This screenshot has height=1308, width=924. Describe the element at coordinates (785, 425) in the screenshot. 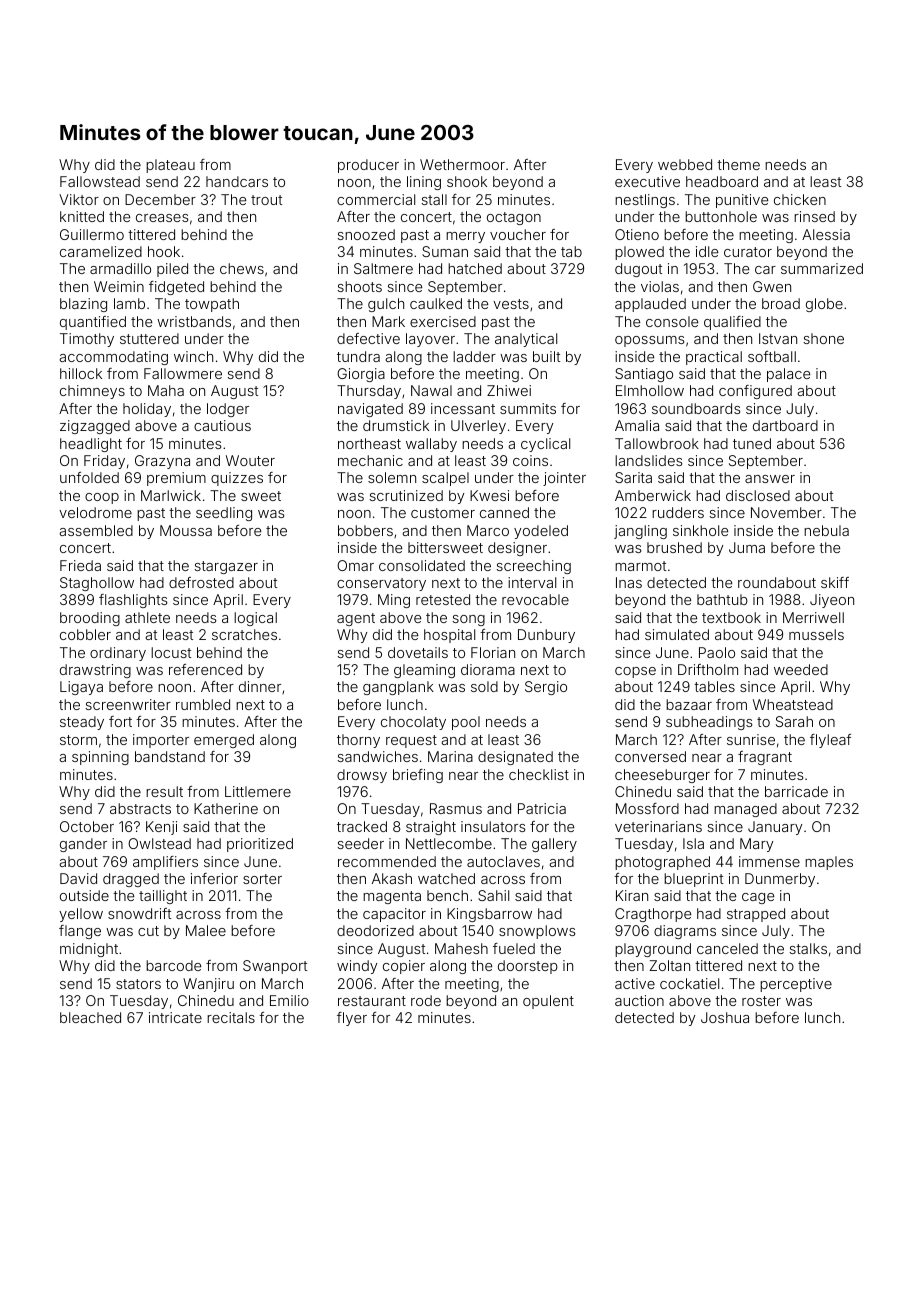

I see `dartboard` at that location.
